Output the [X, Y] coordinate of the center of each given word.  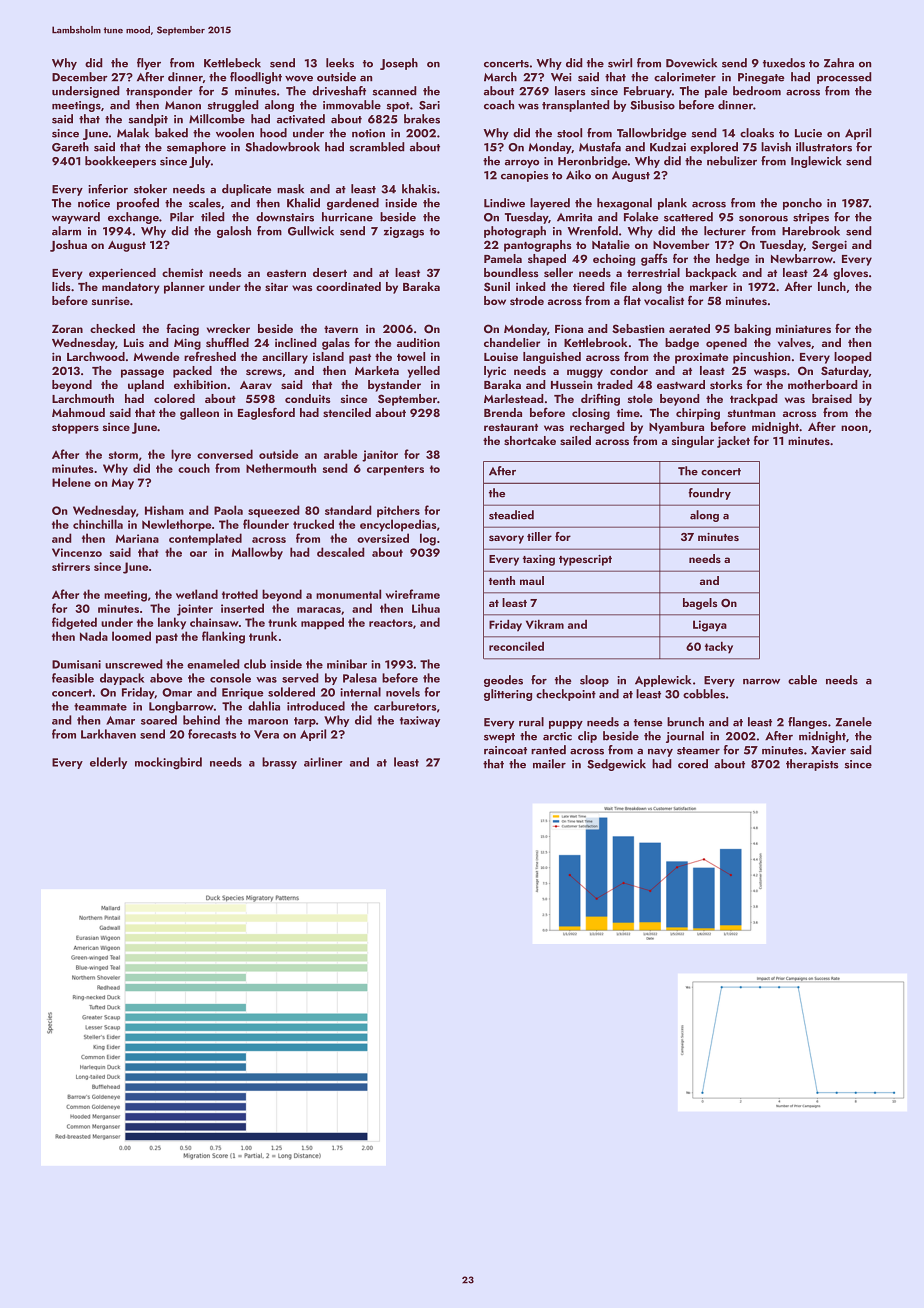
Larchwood [96, 356]
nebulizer [732, 161]
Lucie [808, 133]
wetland [197, 594]
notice [94, 203]
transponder [159, 92]
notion [368, 133]
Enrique [243, 693]
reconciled [516, 646]
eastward [681, 384]
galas [336, 344]
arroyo [522, 163]
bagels [700, 604]
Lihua [426, 608]
